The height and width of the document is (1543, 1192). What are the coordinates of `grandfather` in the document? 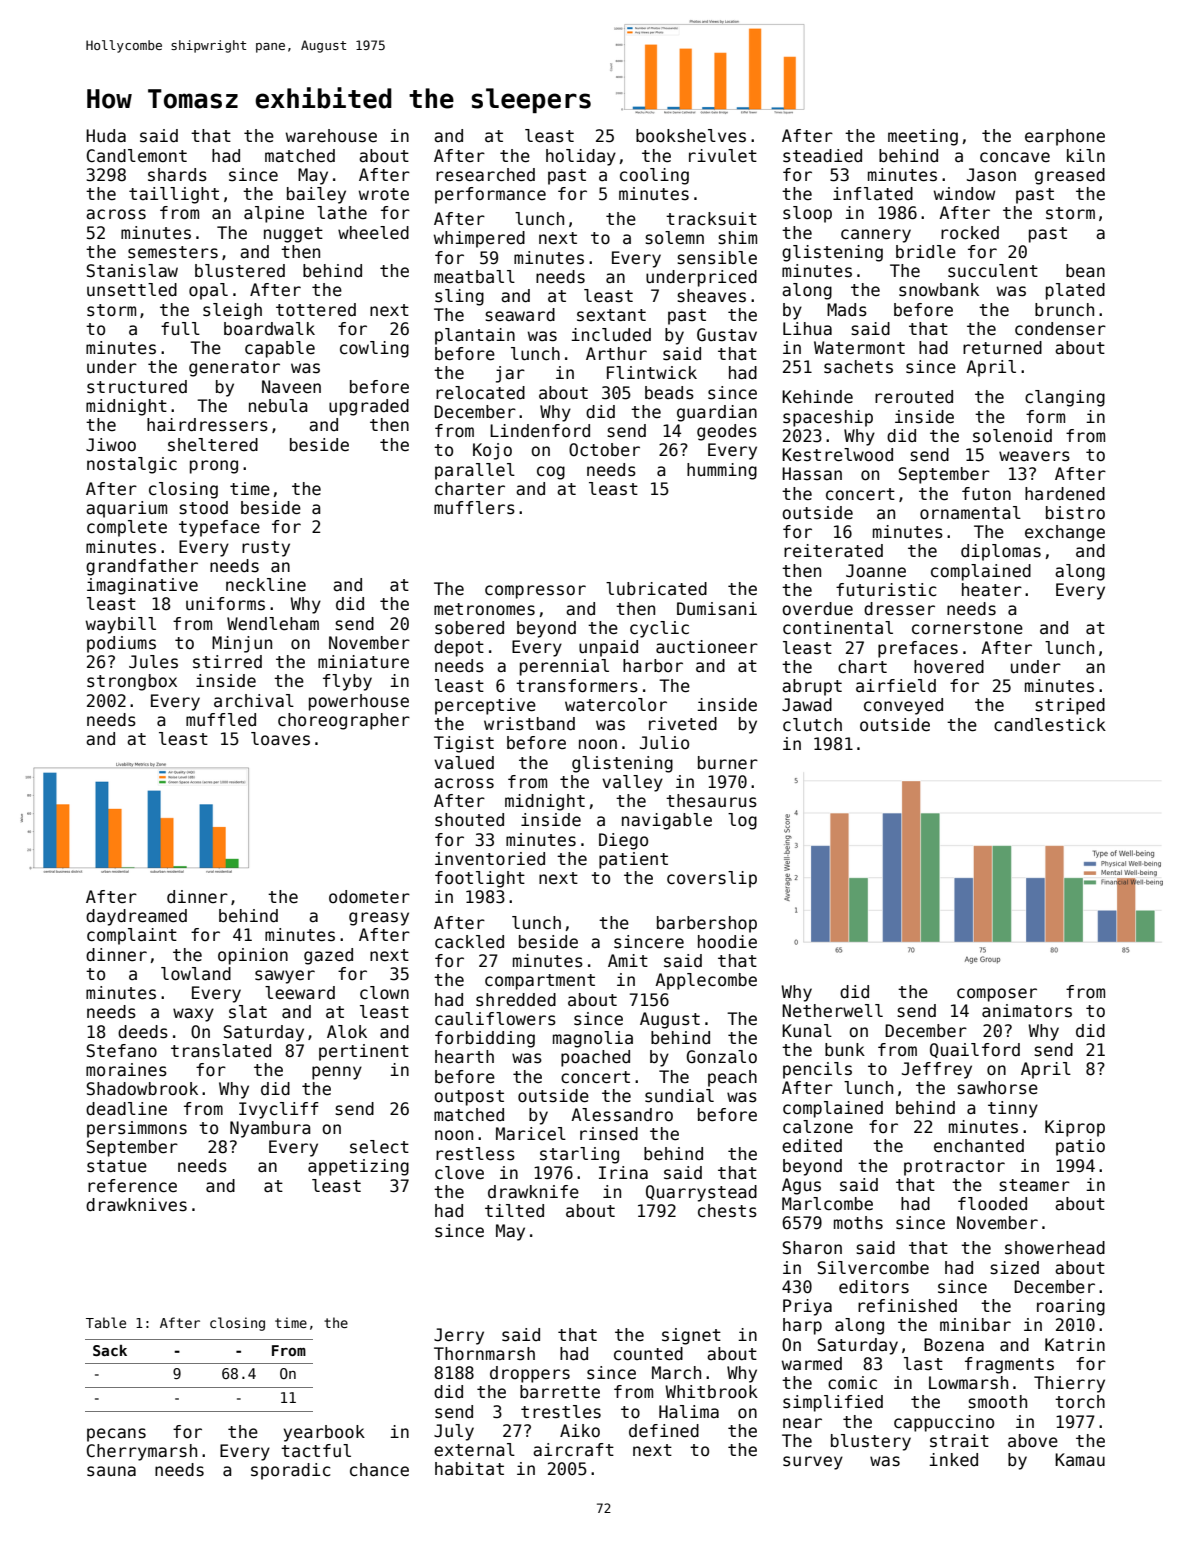 It's located at (142, 567).
